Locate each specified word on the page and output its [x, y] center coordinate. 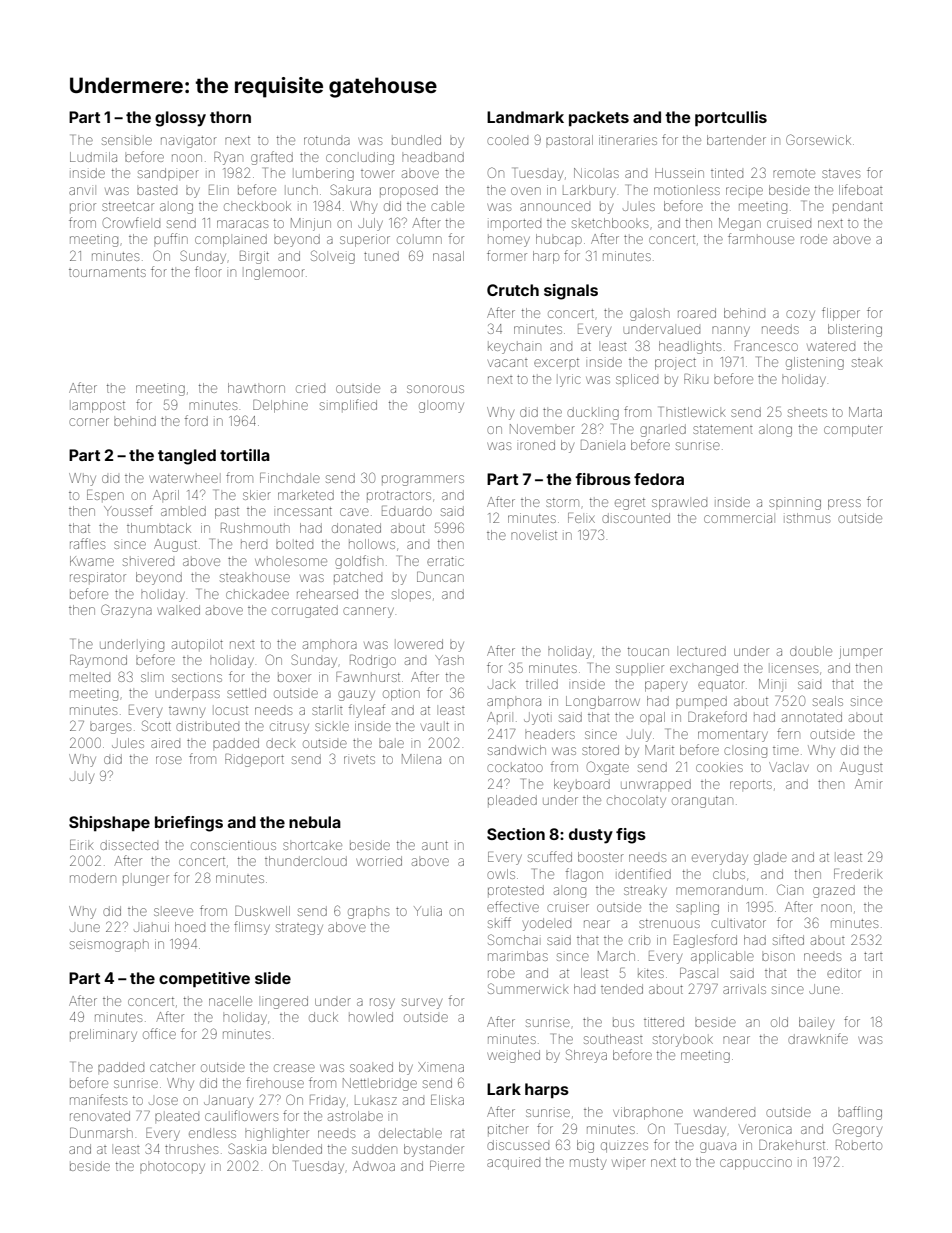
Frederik [858, 874]
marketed [306, 495]
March [616, 956]
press [844, 504]
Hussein [679, 173]
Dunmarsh [101, 1133]
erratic [445, 561]
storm [562, 502]
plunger [146, 880]
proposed [409, 190]
